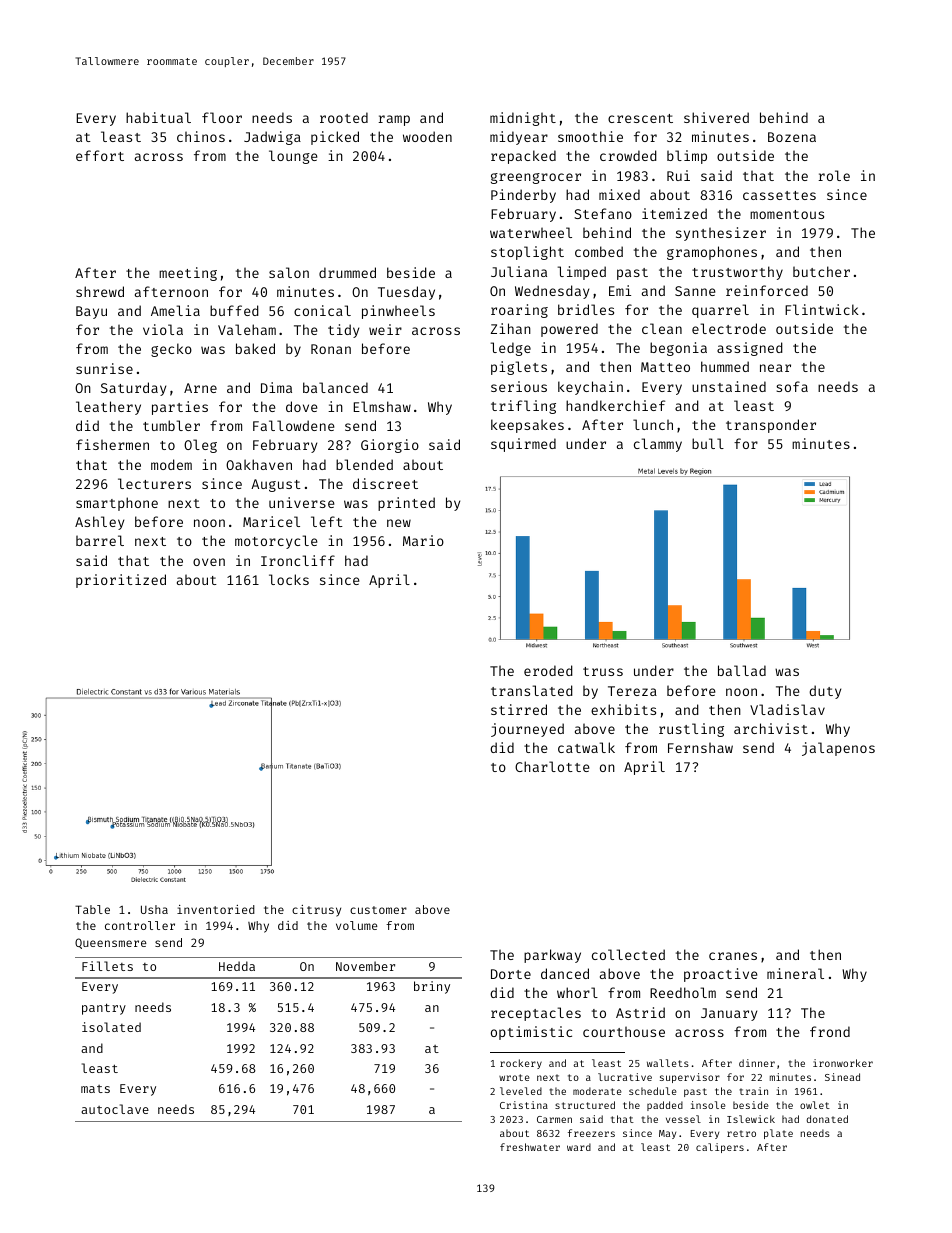 This screenshot has width=952, height=1233. Describe the element at coordinates (344, 117) in the screenshot. I see `rooted` at that location.
